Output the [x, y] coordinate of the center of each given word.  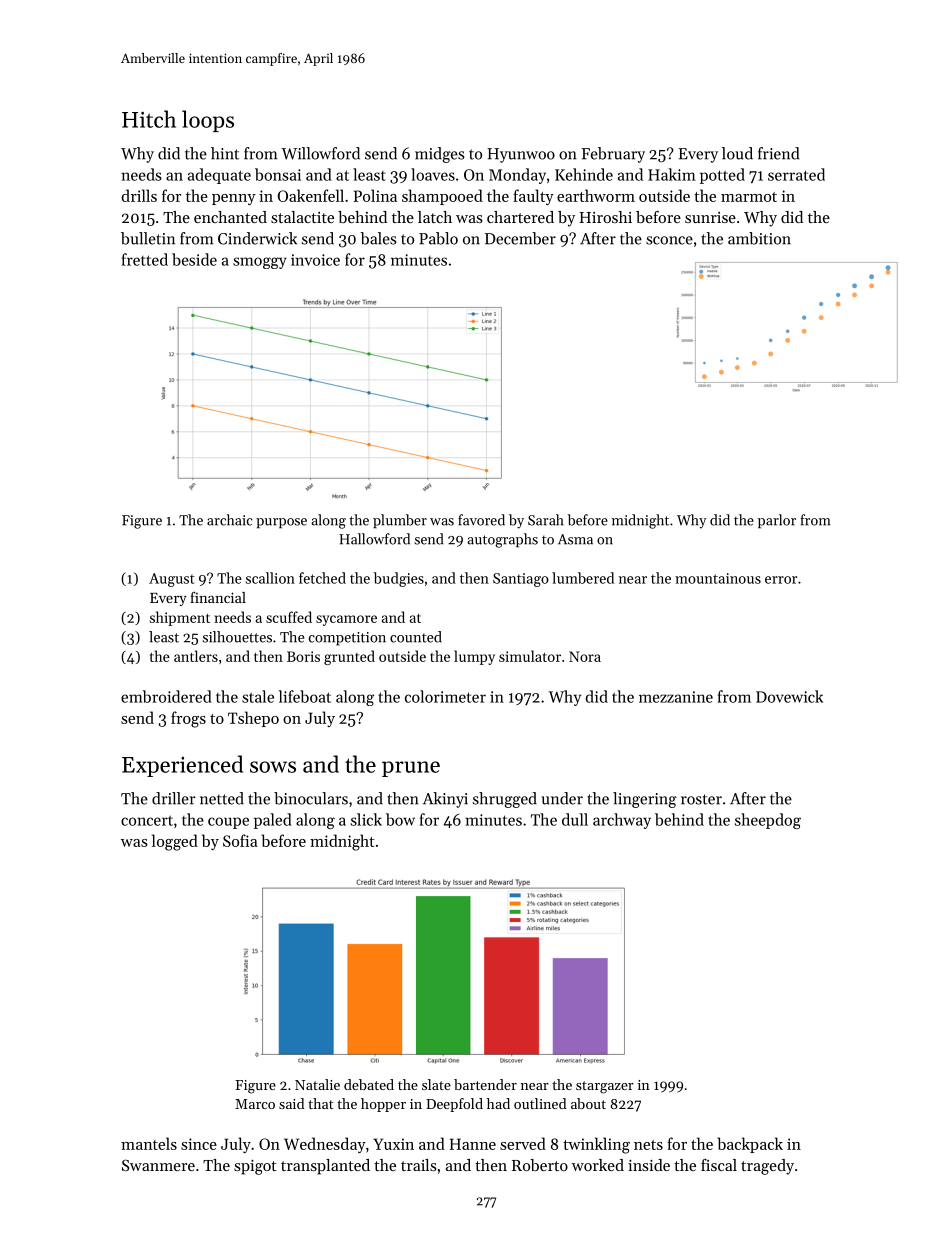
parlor [777, 521]
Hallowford [374, 539]
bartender [485, 1084]
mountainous [718, 578]
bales [378, 238]
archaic [230, 520]
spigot [255, 1167]
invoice [315, 260]
